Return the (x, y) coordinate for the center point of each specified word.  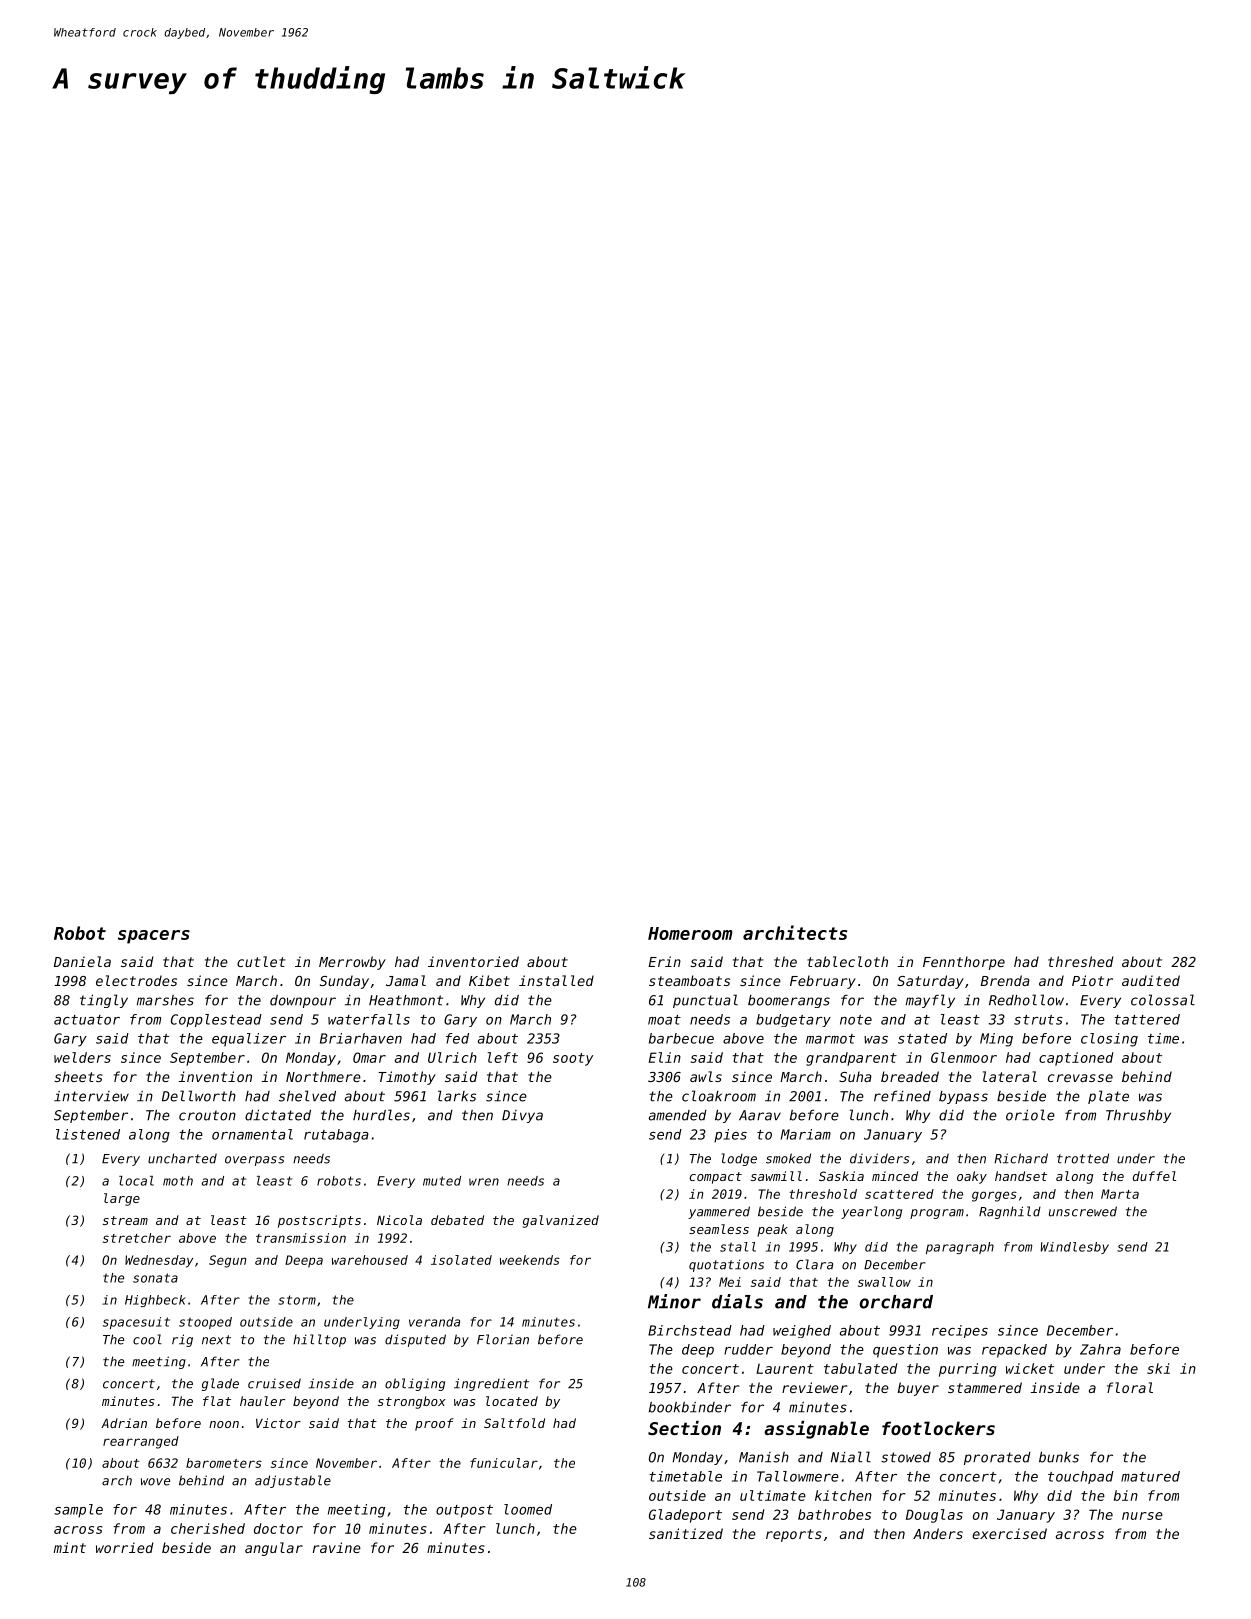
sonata (155, 1278)
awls (706, 1076)
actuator (87, 1020)
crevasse (1080, 1078)
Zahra (1100, 1349)
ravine (337, 1547)
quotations (726, 1265)
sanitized (686, 1533)
